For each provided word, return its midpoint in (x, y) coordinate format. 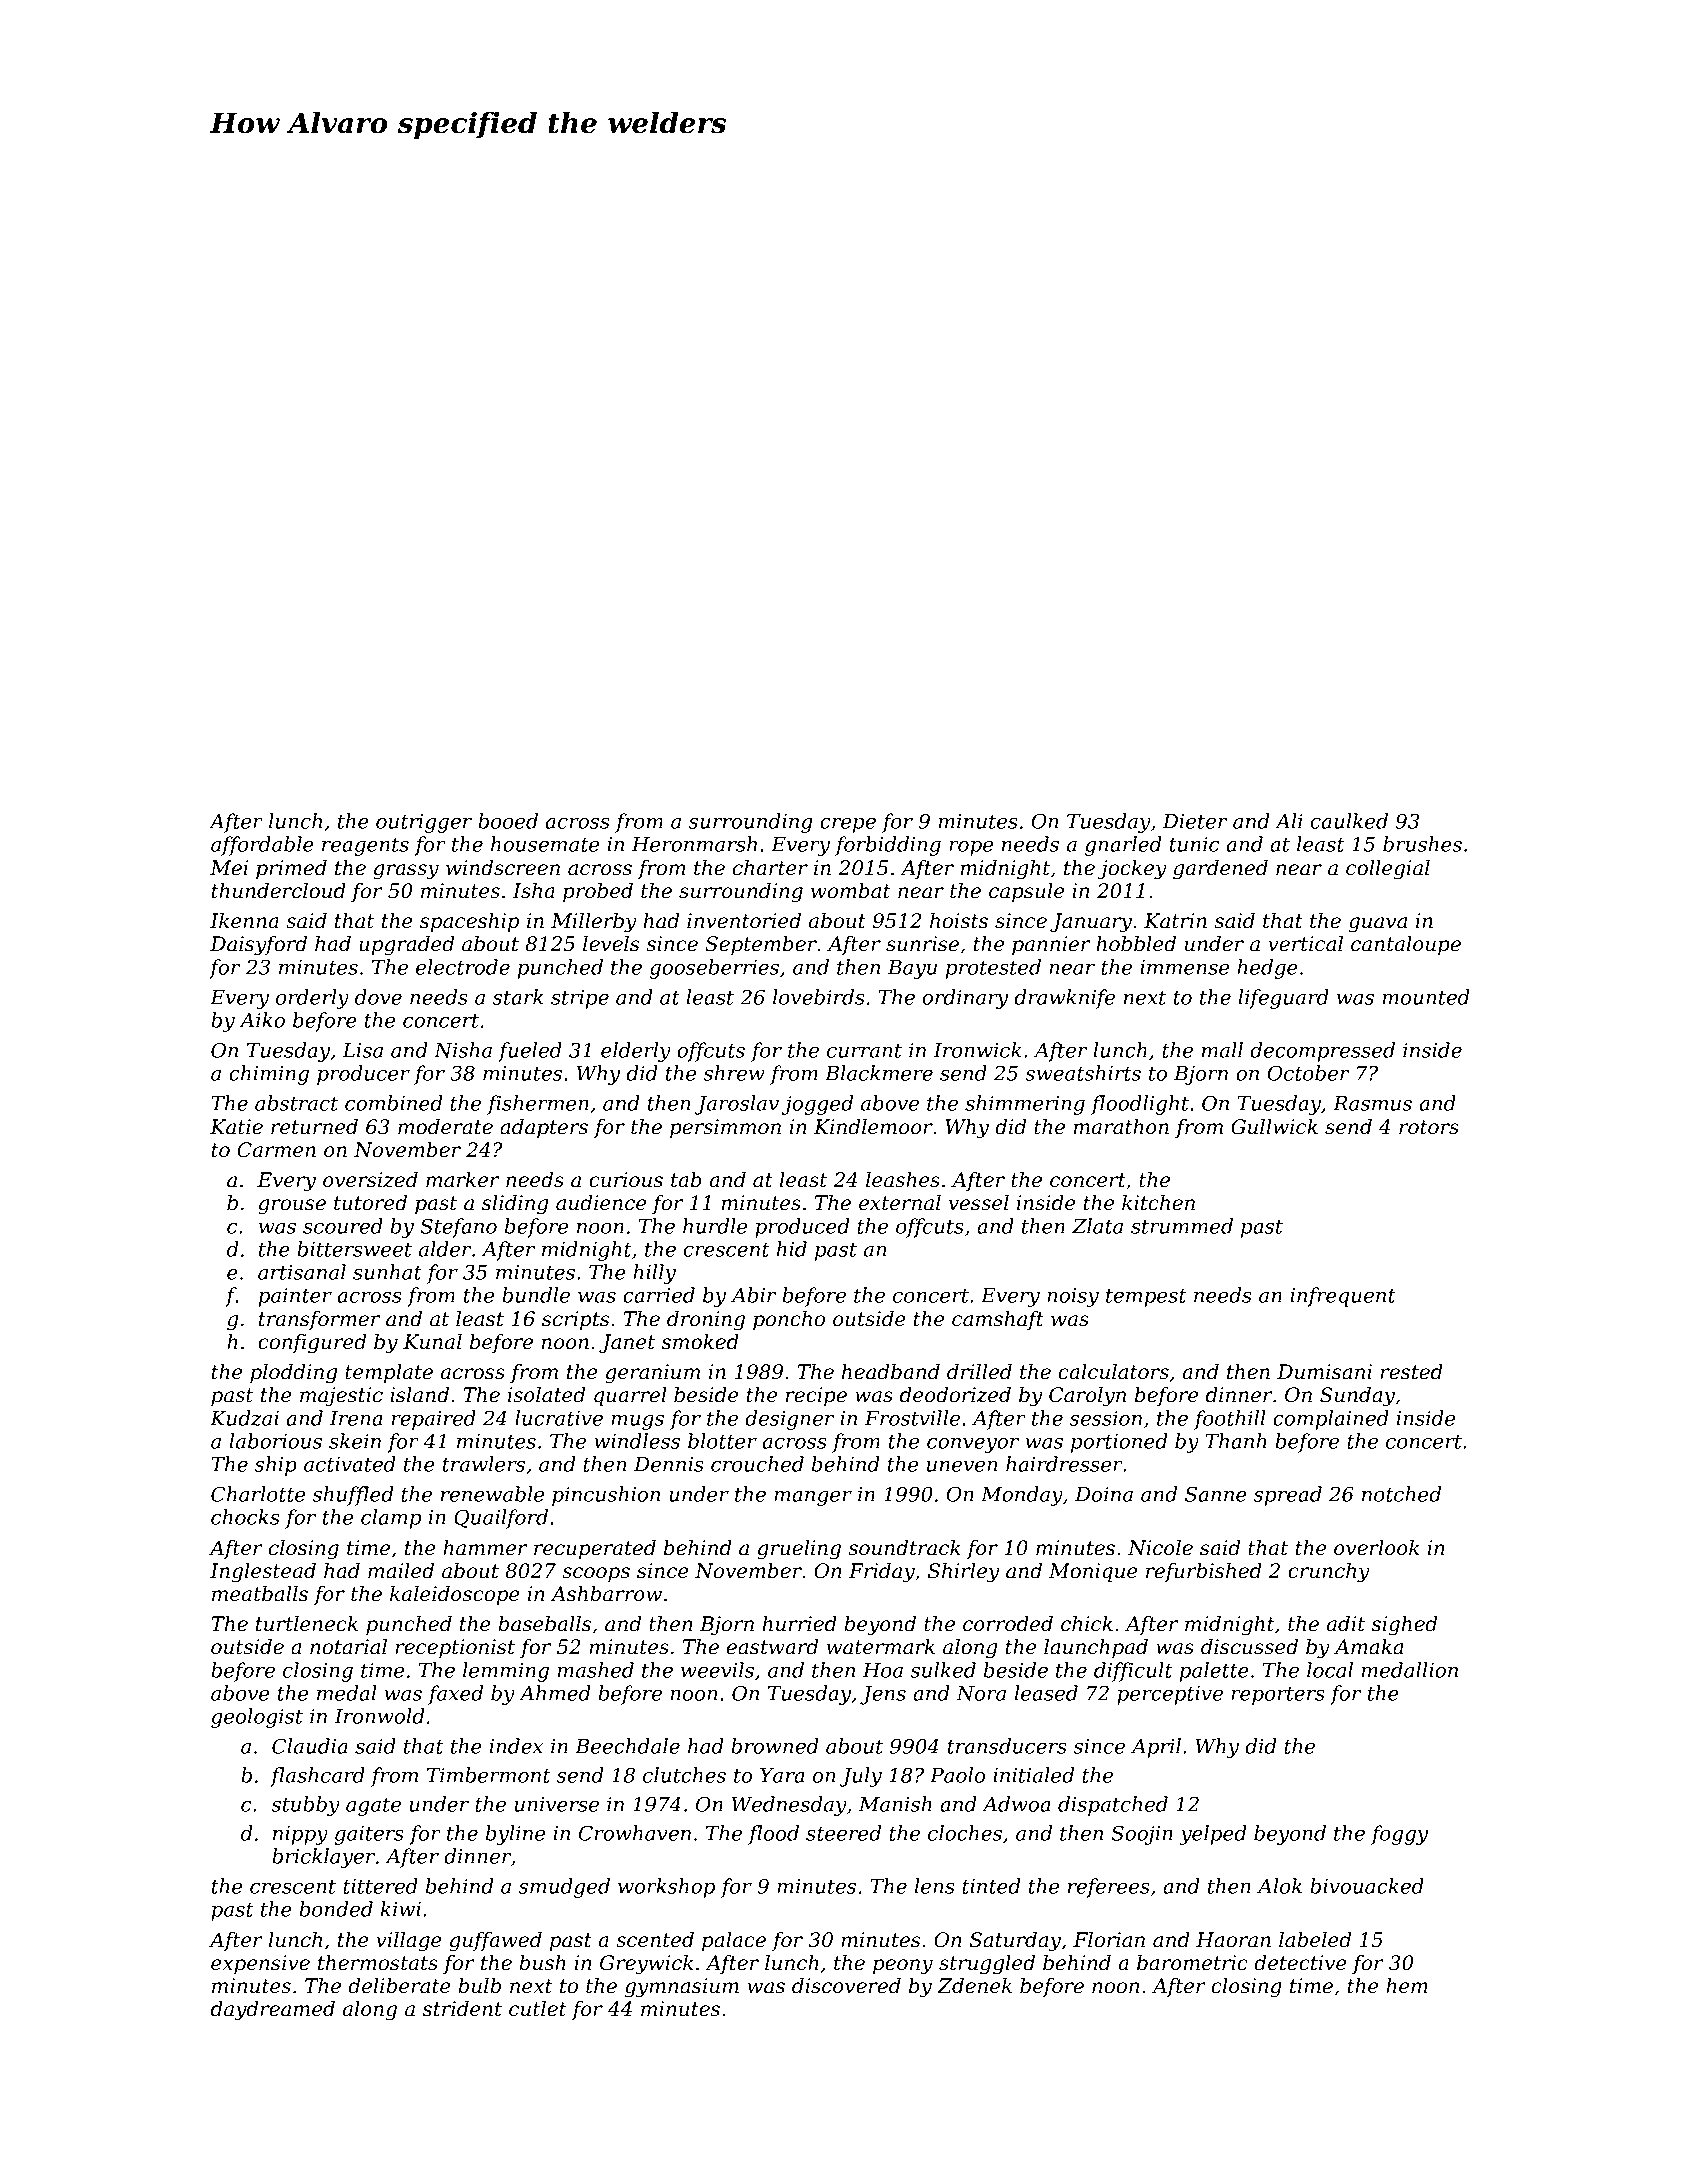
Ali (1289, 821)
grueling (799, 1550)
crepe (848, 825)
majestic (341, 1397)
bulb (479, 1986)
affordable (262, 846)
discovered (846, 1986)
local (1330, 1670)
